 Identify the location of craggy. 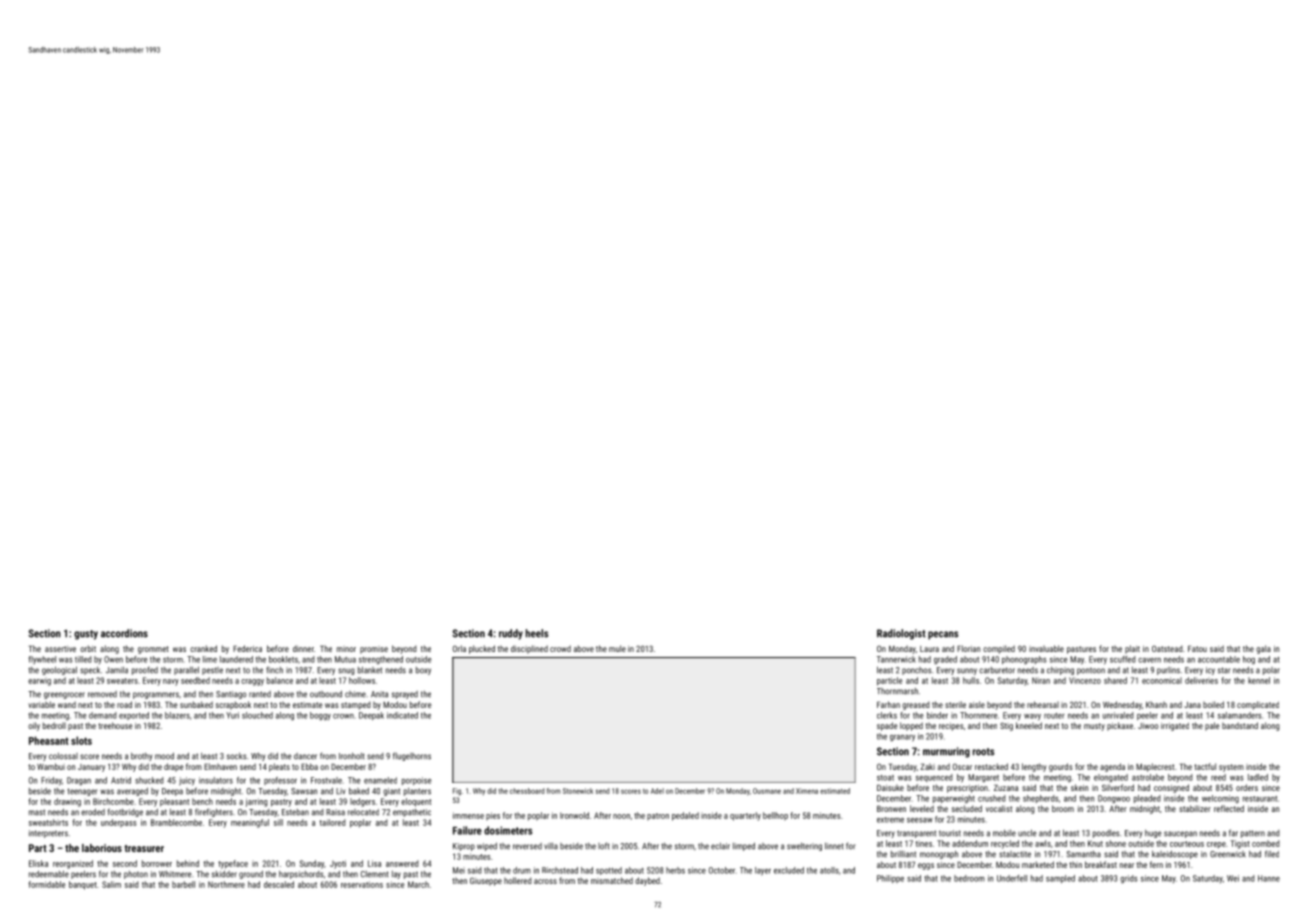
(252, 682).
